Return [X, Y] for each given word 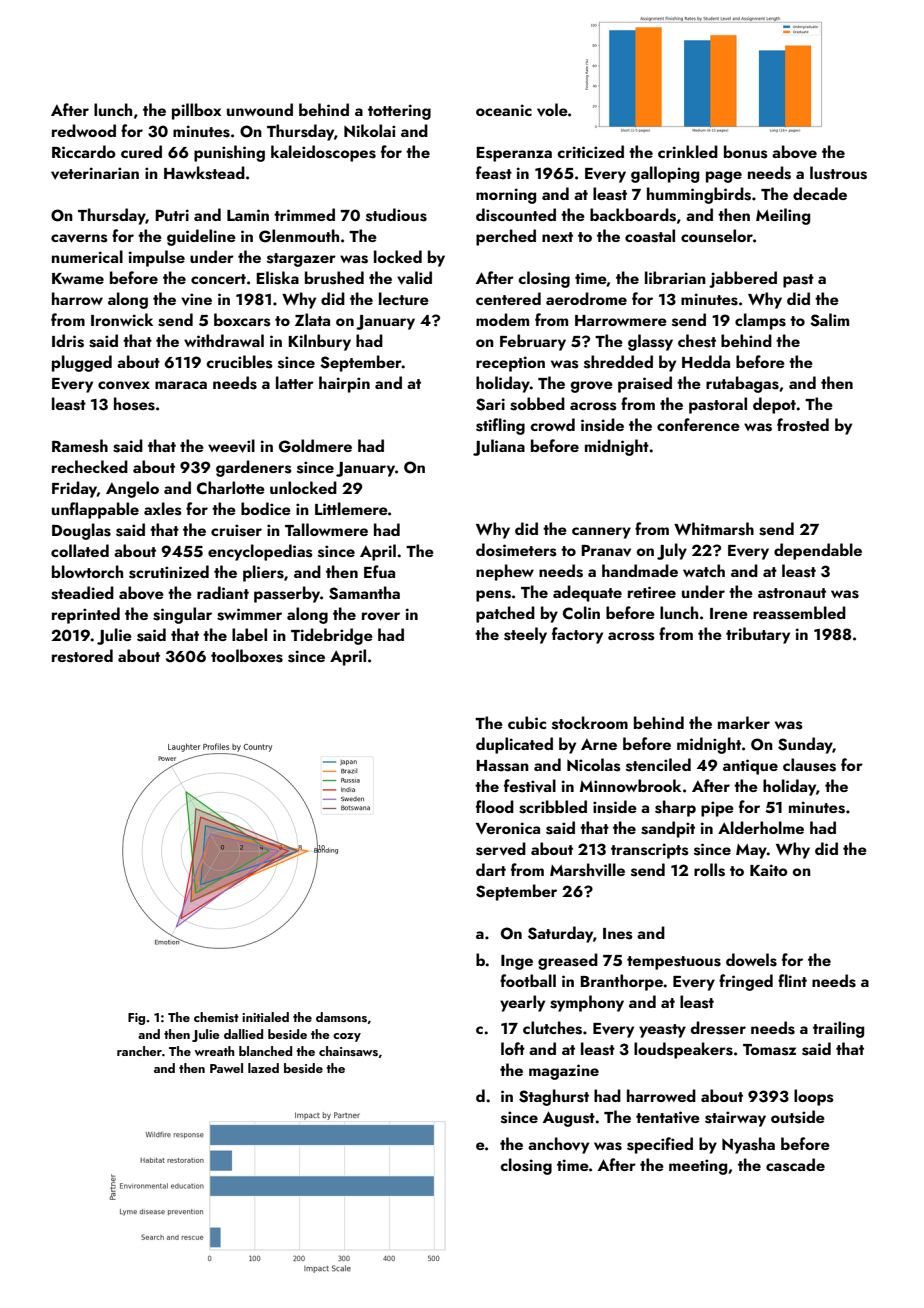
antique [750, 767]
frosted [803, 425]
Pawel [226, 1068]
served [501, 849]
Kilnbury [319, 342]
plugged [82, 363]
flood [495, 806]
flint [792, 980]
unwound [260, 109]
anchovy [558, 1145]
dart [491, 869]
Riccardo [84, 151]
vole [552, 110]
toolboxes [247, 656]
